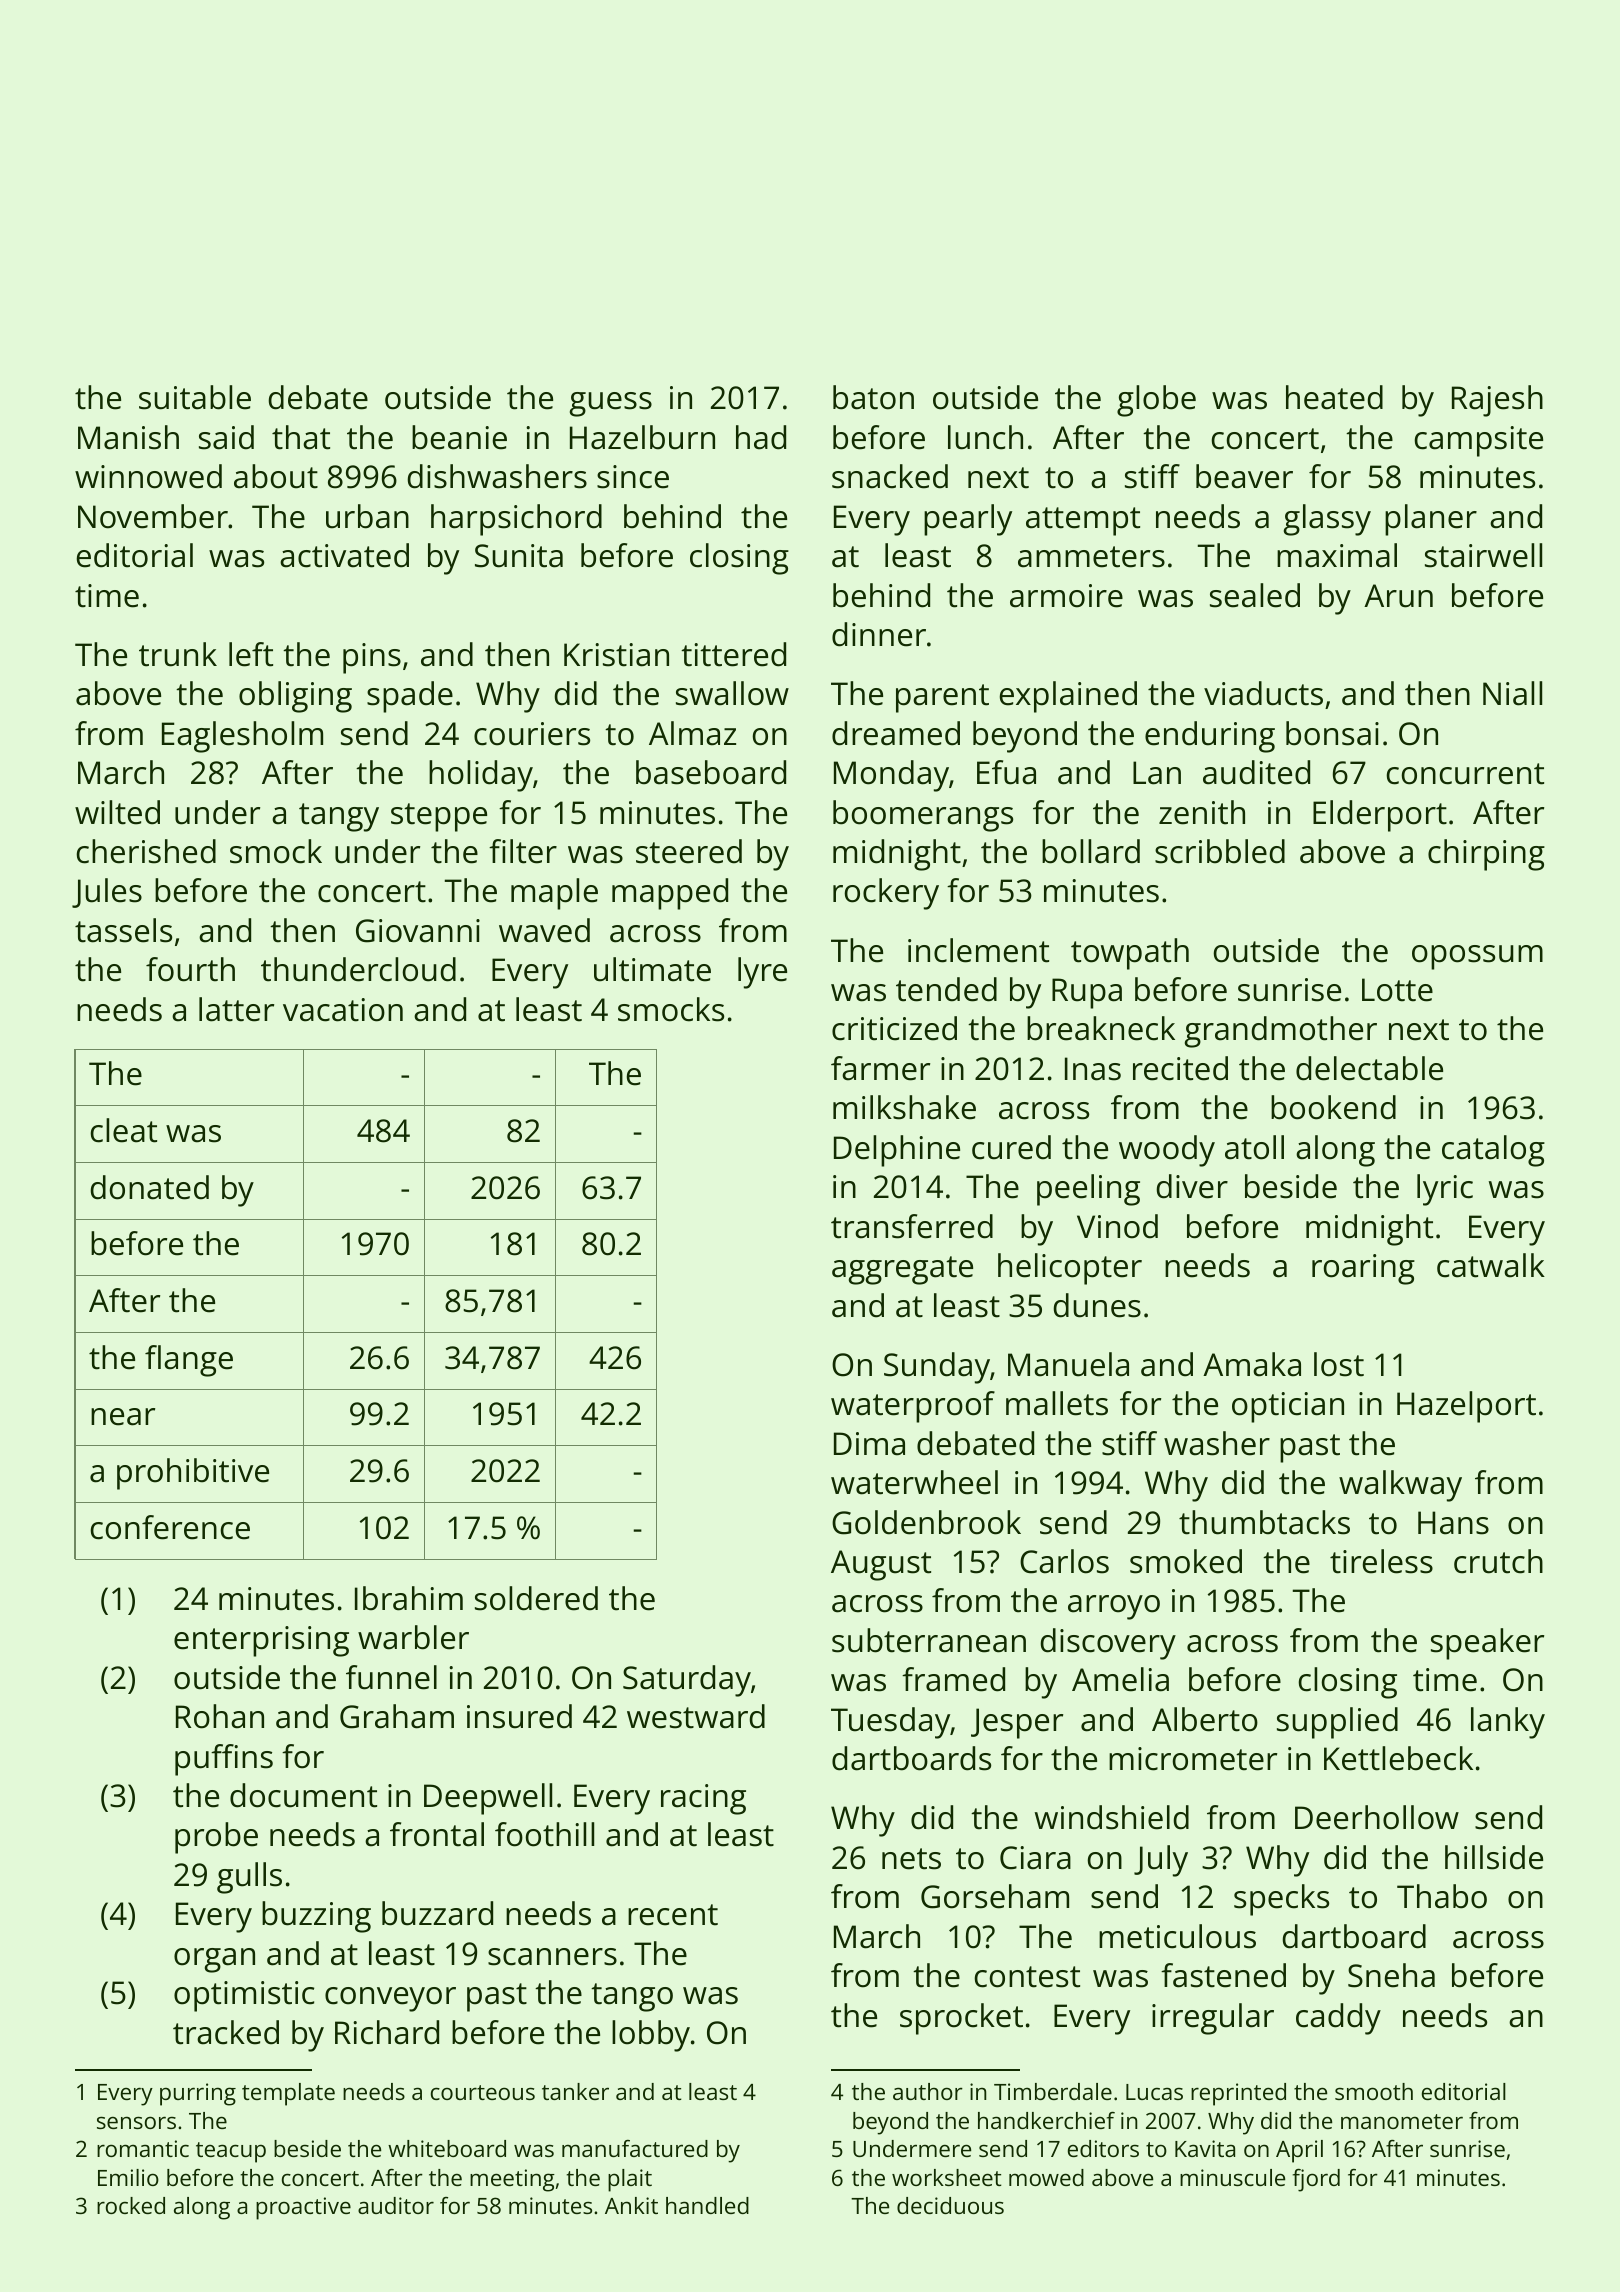 This image has width=1620, height=2292. What do you see at coordinates (409, 1598) in the image?
I see `Ibrahim` at bounding box center [409, 1598].
